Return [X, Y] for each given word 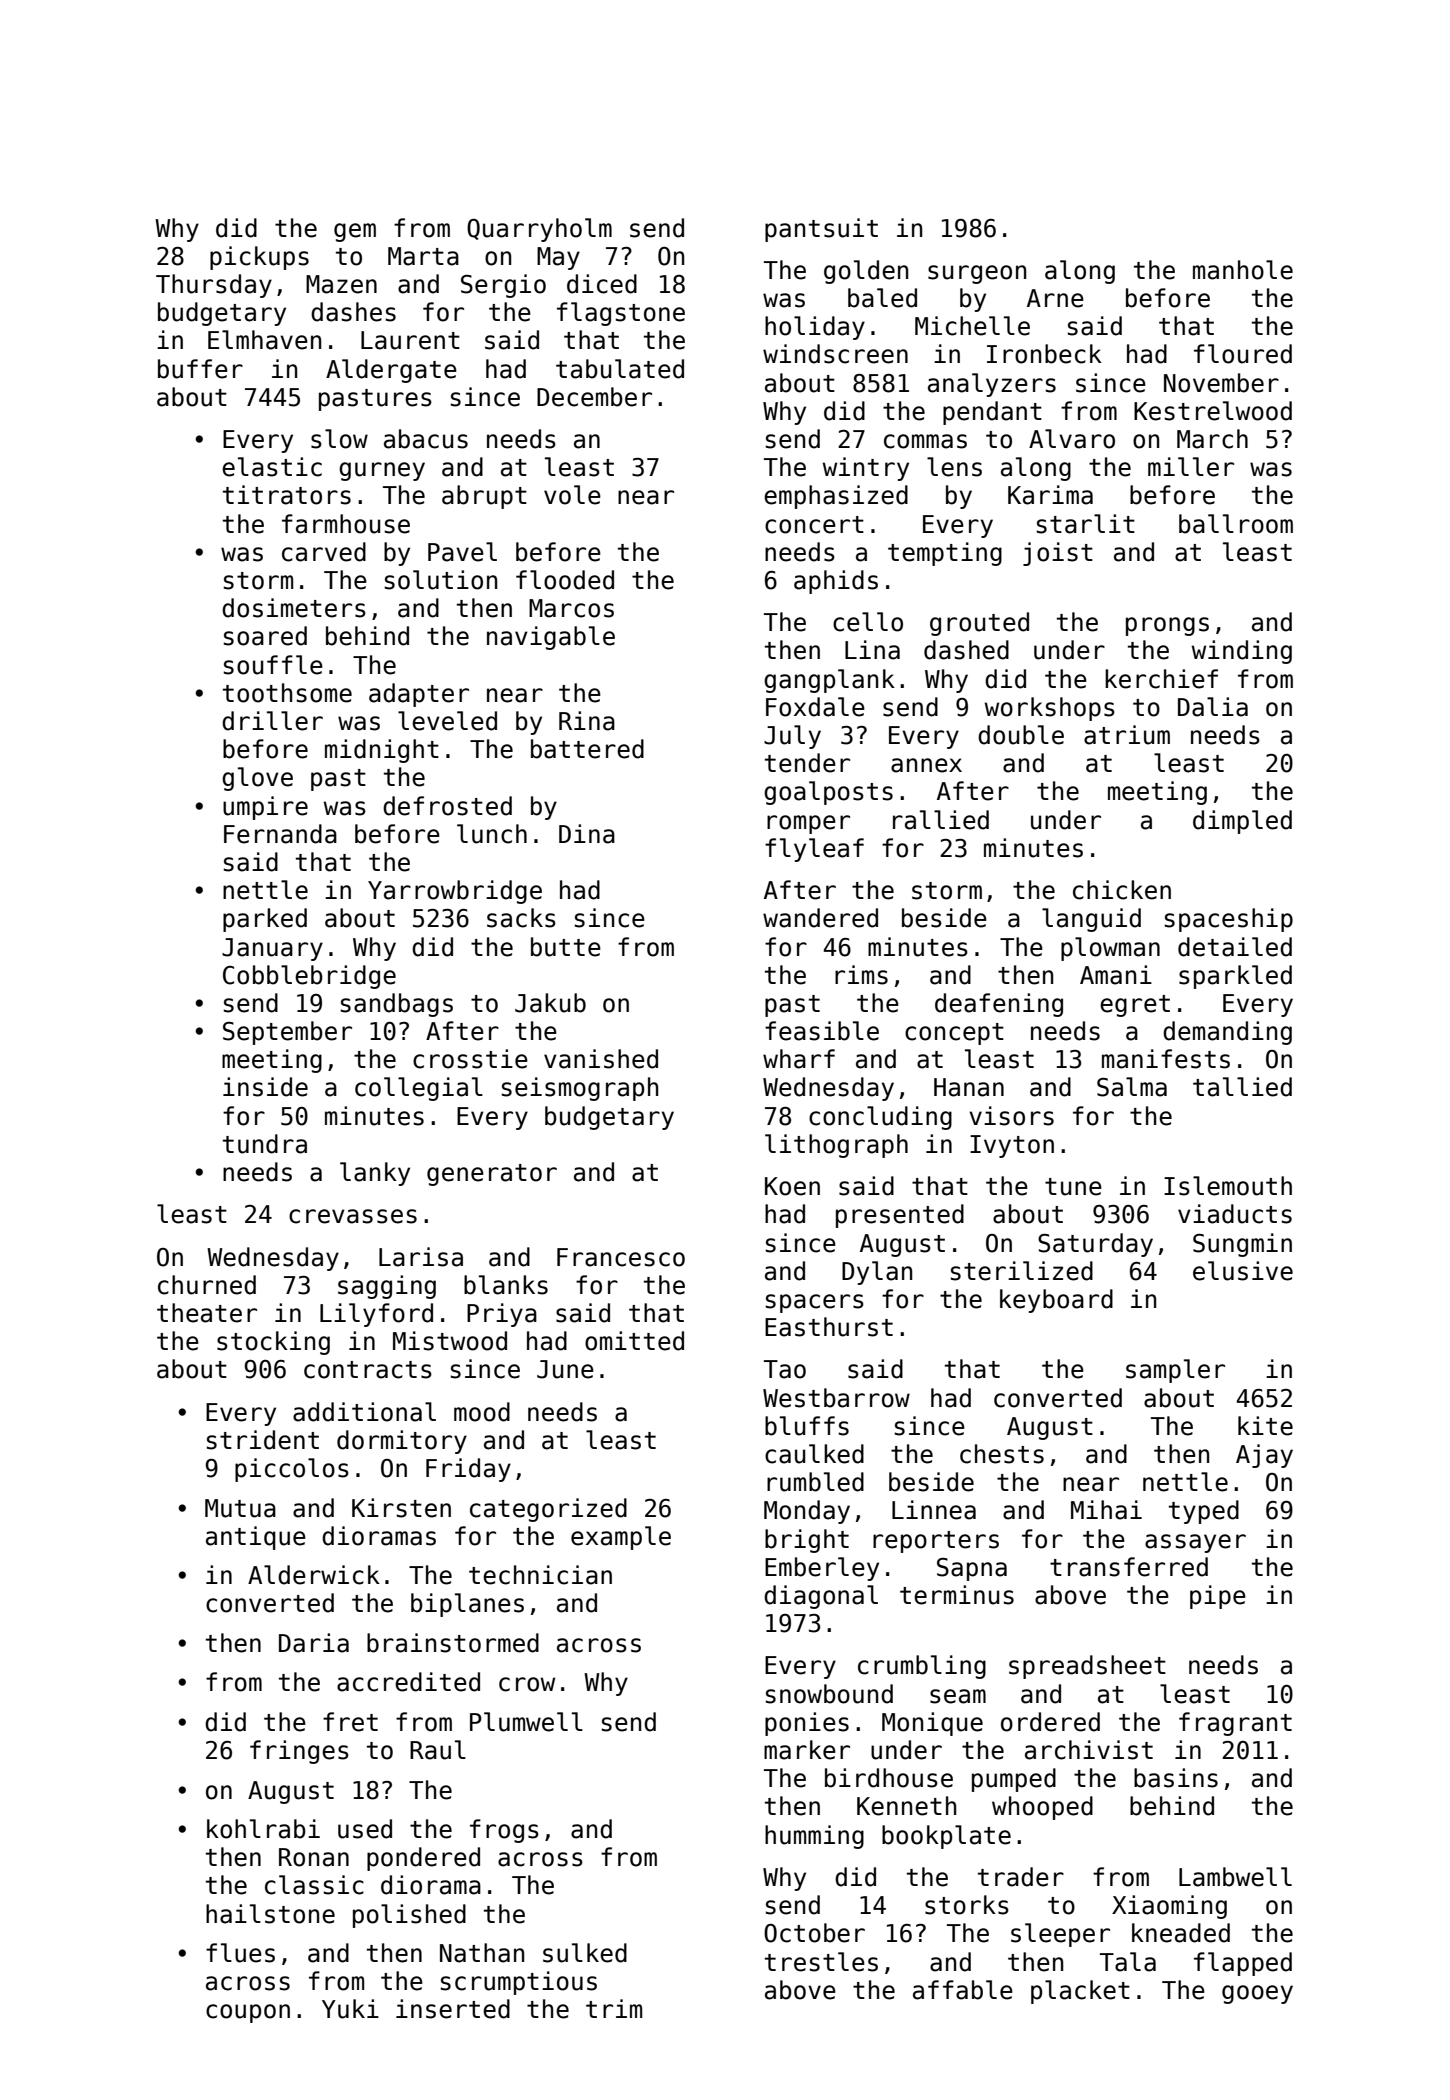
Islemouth [1228, 1186]
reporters [936, 1542]
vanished [601, 1059]
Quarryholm [539, 230]
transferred [1129, 1567]
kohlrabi [263, 1829]
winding [1242, 652]
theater [207, 1313]
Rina [587, 721]
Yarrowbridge [455, 892]
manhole [1243, 270]
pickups [259, 258]
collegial [419, 1089]
